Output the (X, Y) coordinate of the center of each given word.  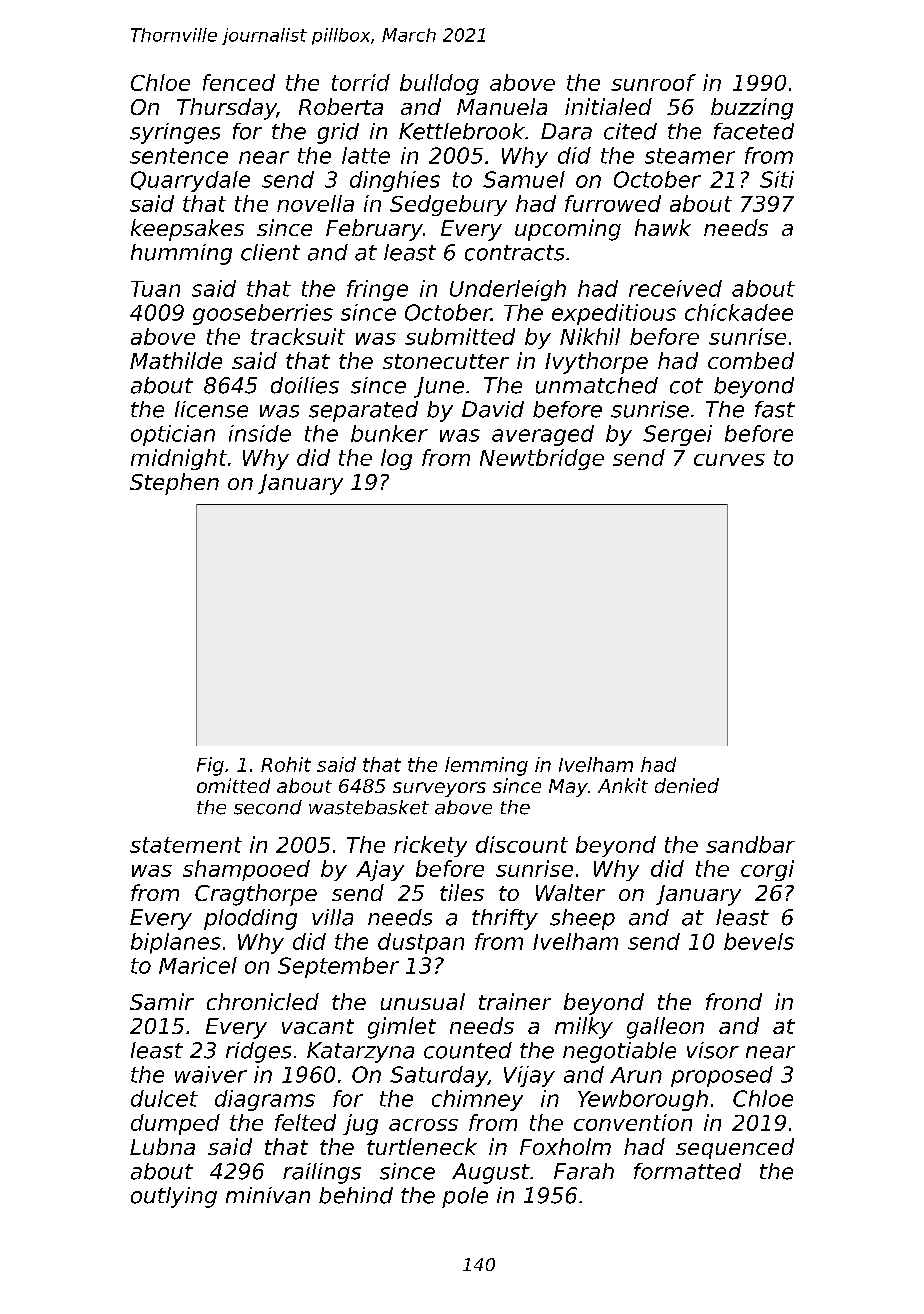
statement (186, 845)
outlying (174, 1197)
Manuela (502, 106)
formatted (687, 1171)
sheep (582, 919)
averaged (543, 435)
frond (734, 1001)
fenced (239, 82)
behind (356, 1195)
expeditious (614, 314)
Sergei (677, 435)
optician (173, 435)
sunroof (653, 82)
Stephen (174, 484)
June (439, 387)
